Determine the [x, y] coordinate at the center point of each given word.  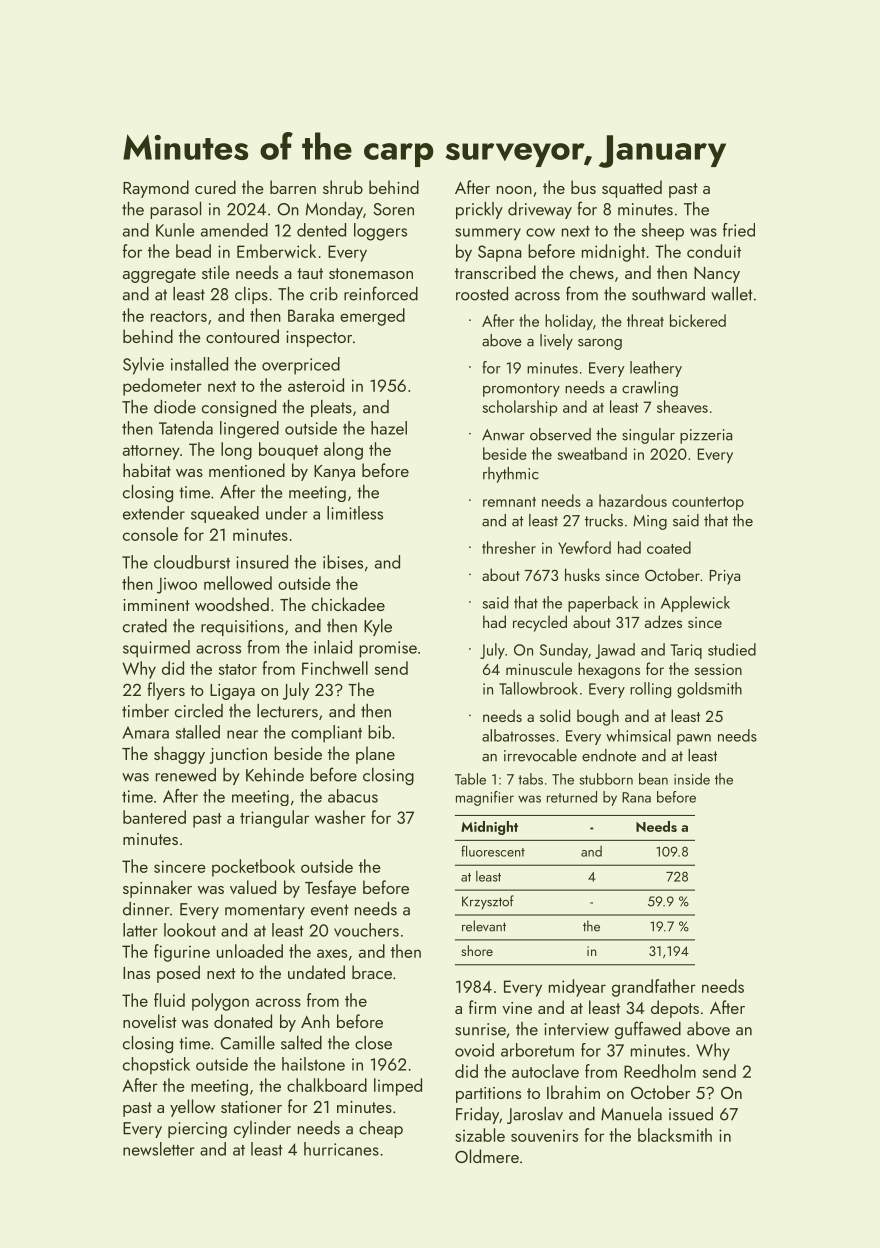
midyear [577, 988]
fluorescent [493, 851]
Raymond [156, 189]
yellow [192, 1108]
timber [145, 711]
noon [514, 190]
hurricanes [341, 1149]
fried [739, 230]
